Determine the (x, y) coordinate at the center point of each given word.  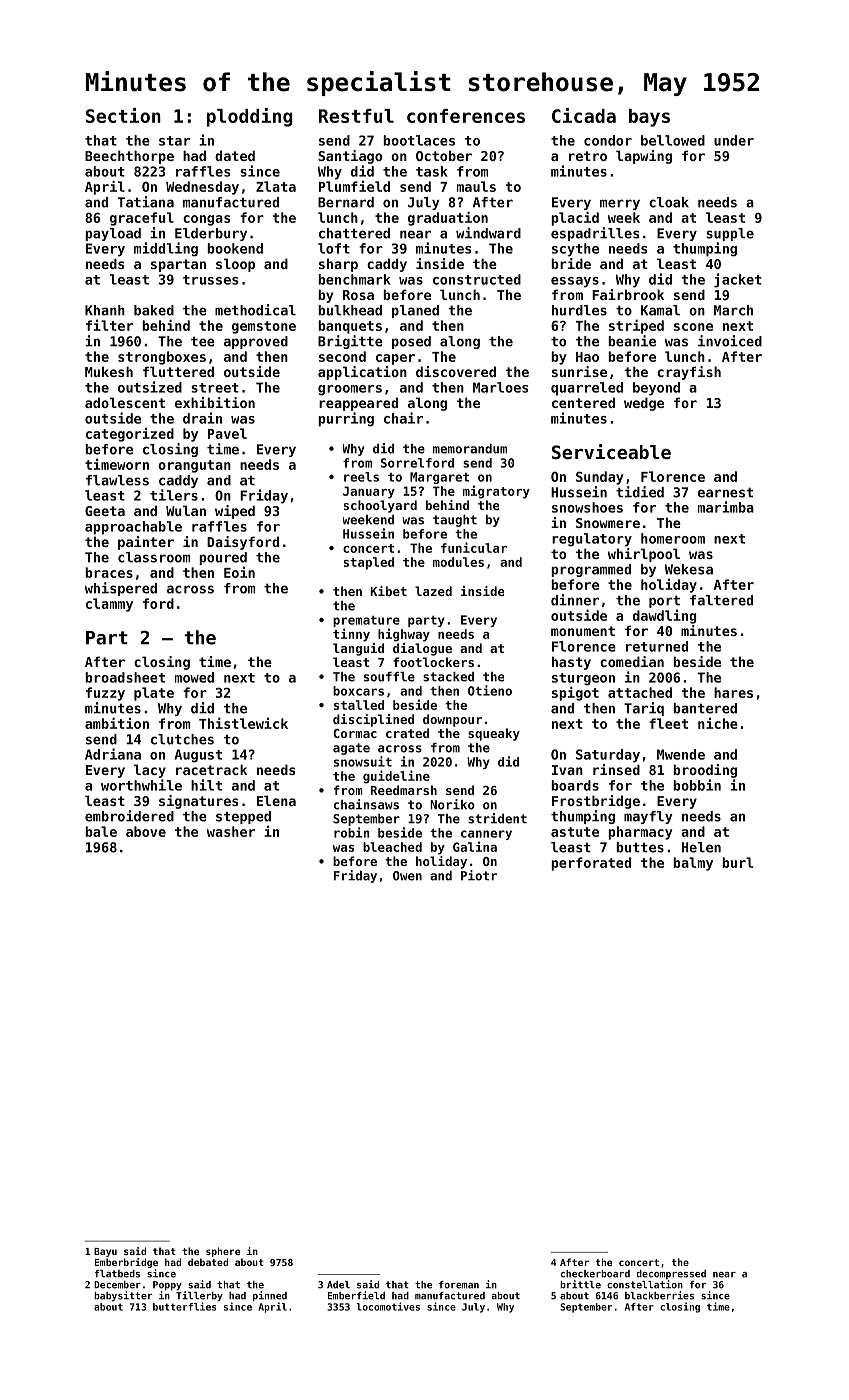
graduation (448, 218)
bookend (235, 248)
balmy (693, 864)
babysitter (123, 1296)
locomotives (388, 1306)
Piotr (479, 875)
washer (231, 831)
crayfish (689, 373)
